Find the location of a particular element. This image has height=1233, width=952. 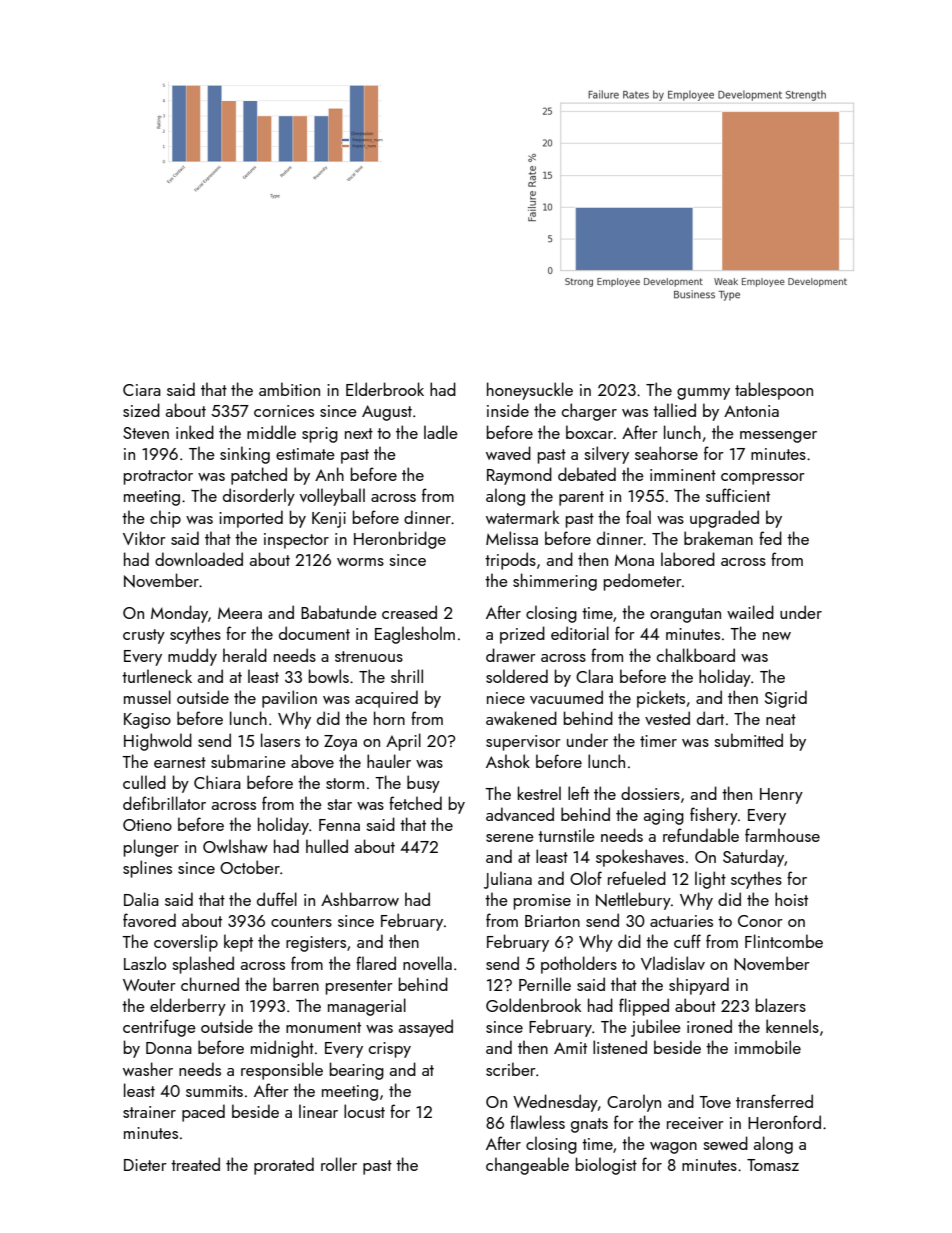

Viktor is located at coordinates (144, 538).
